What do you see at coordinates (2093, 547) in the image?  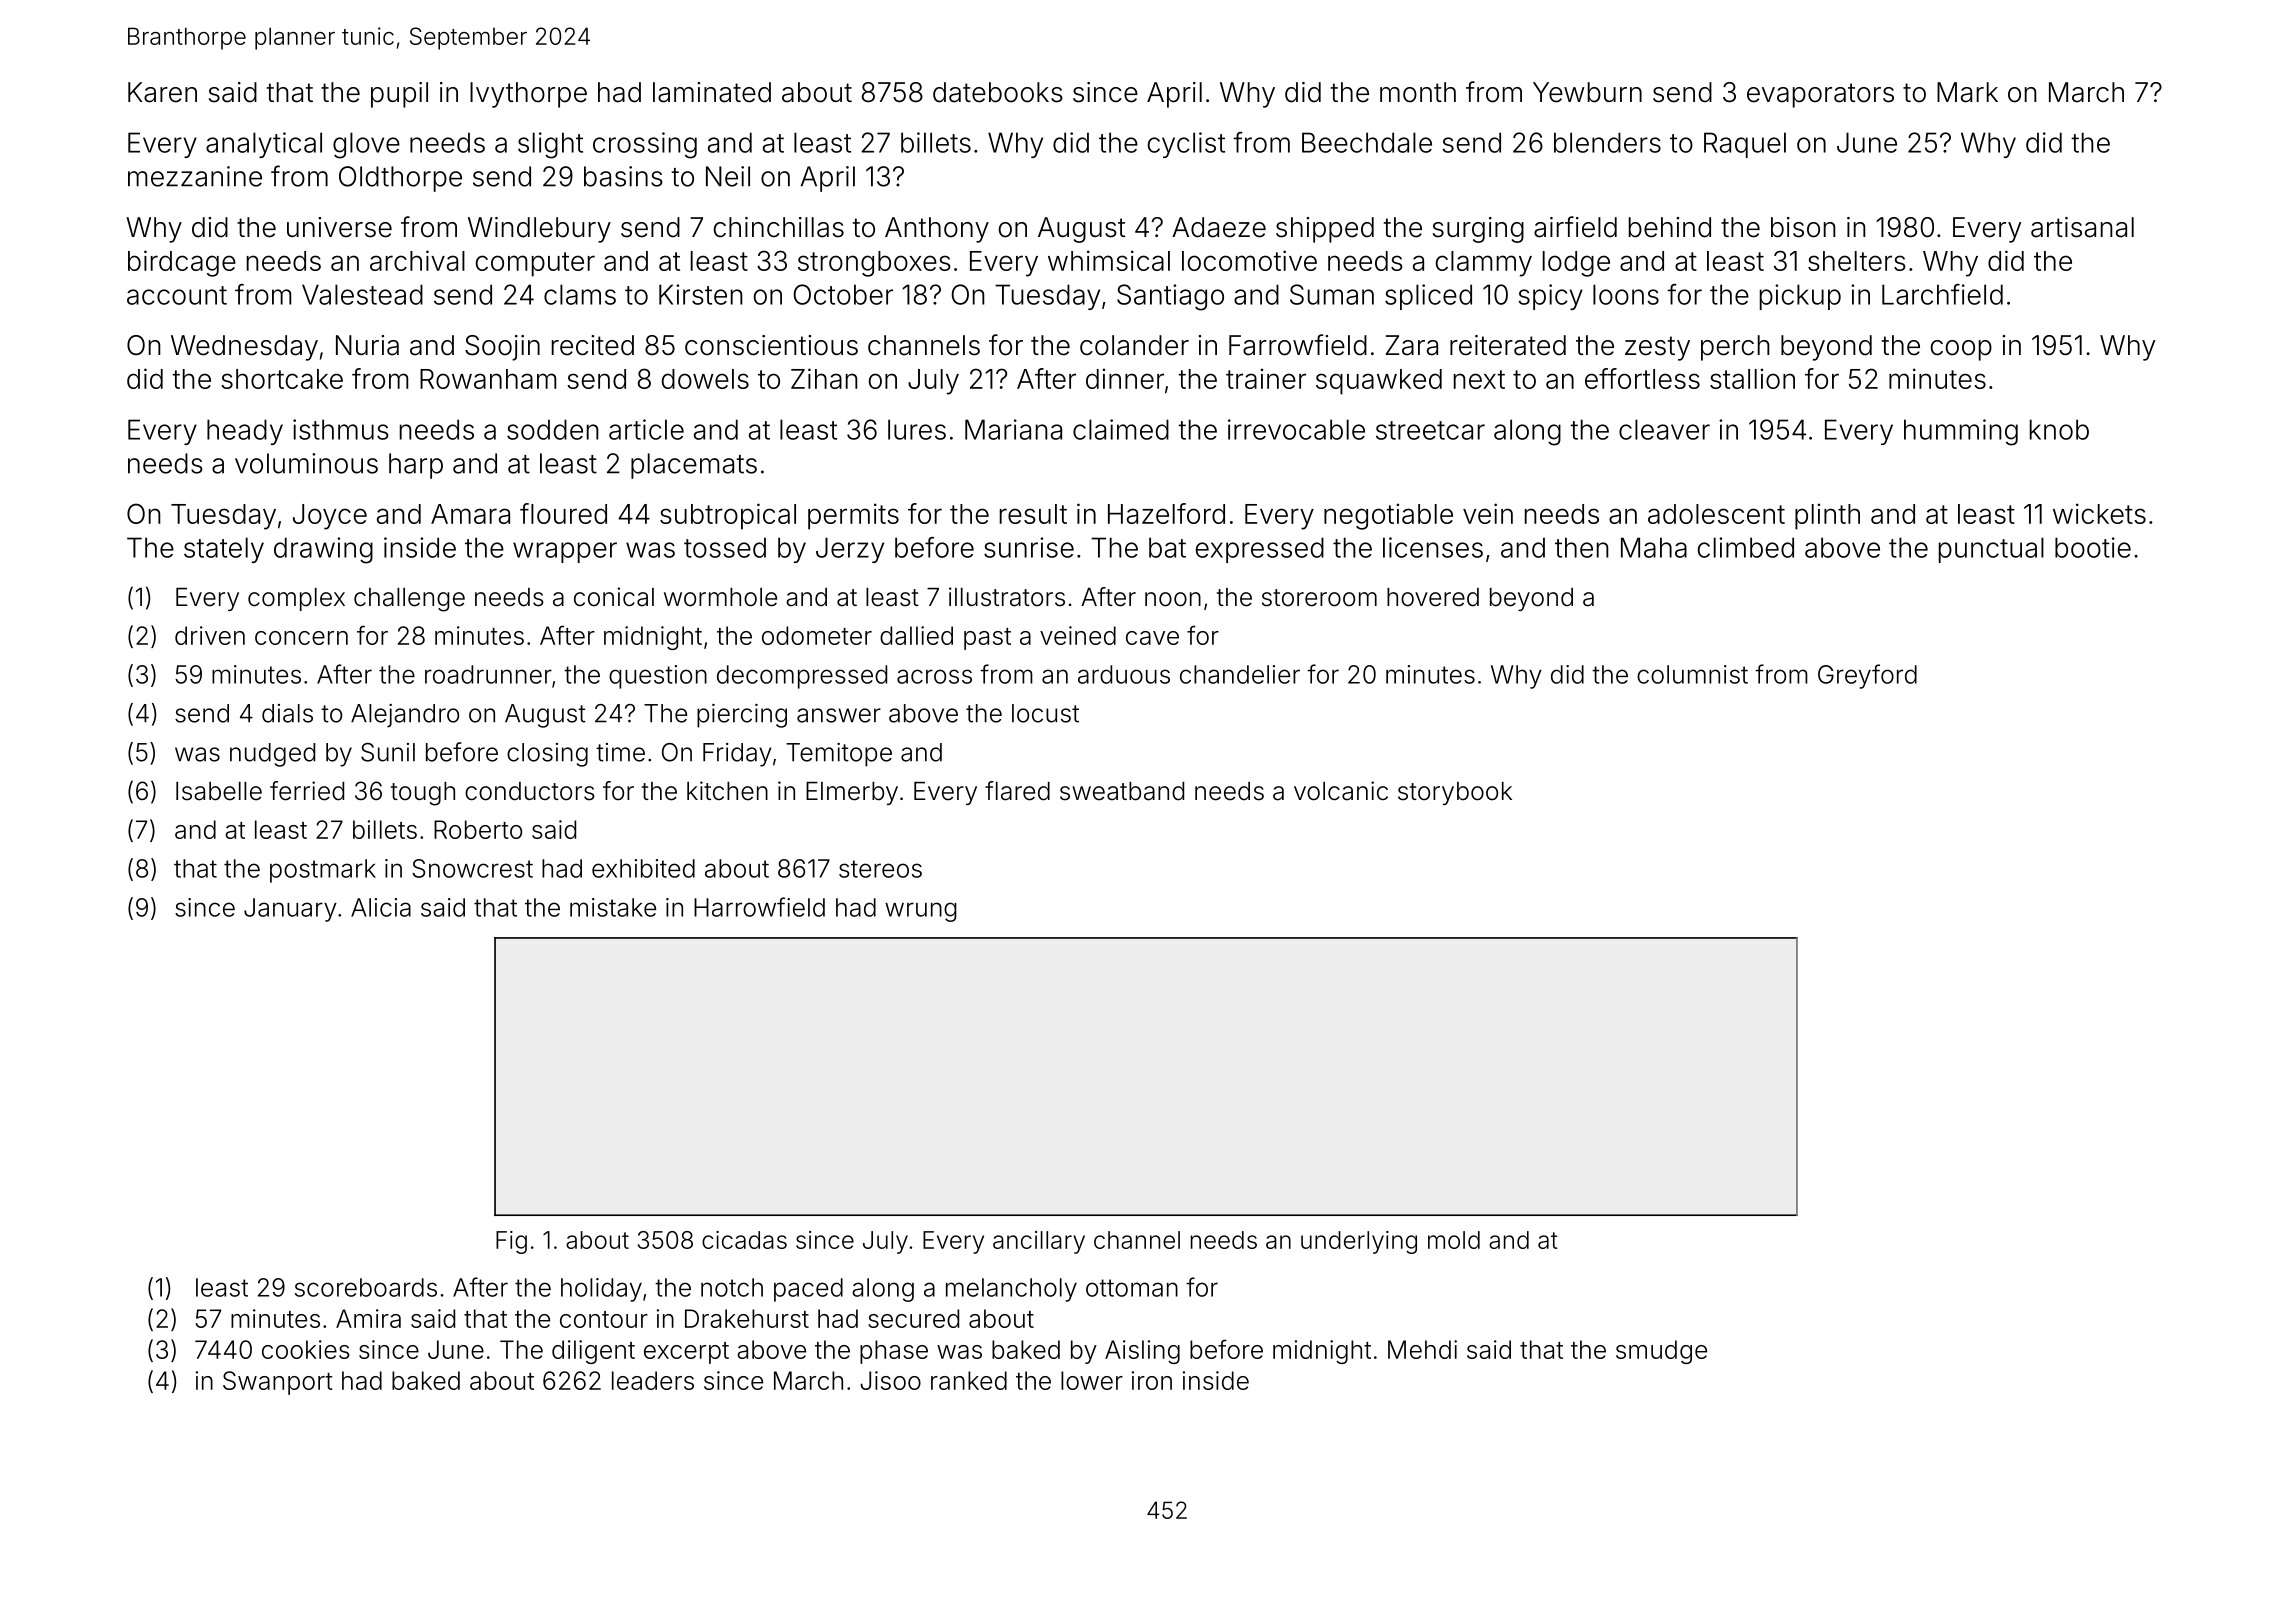 I see `bootie` at bounding box center [2093, 547].
